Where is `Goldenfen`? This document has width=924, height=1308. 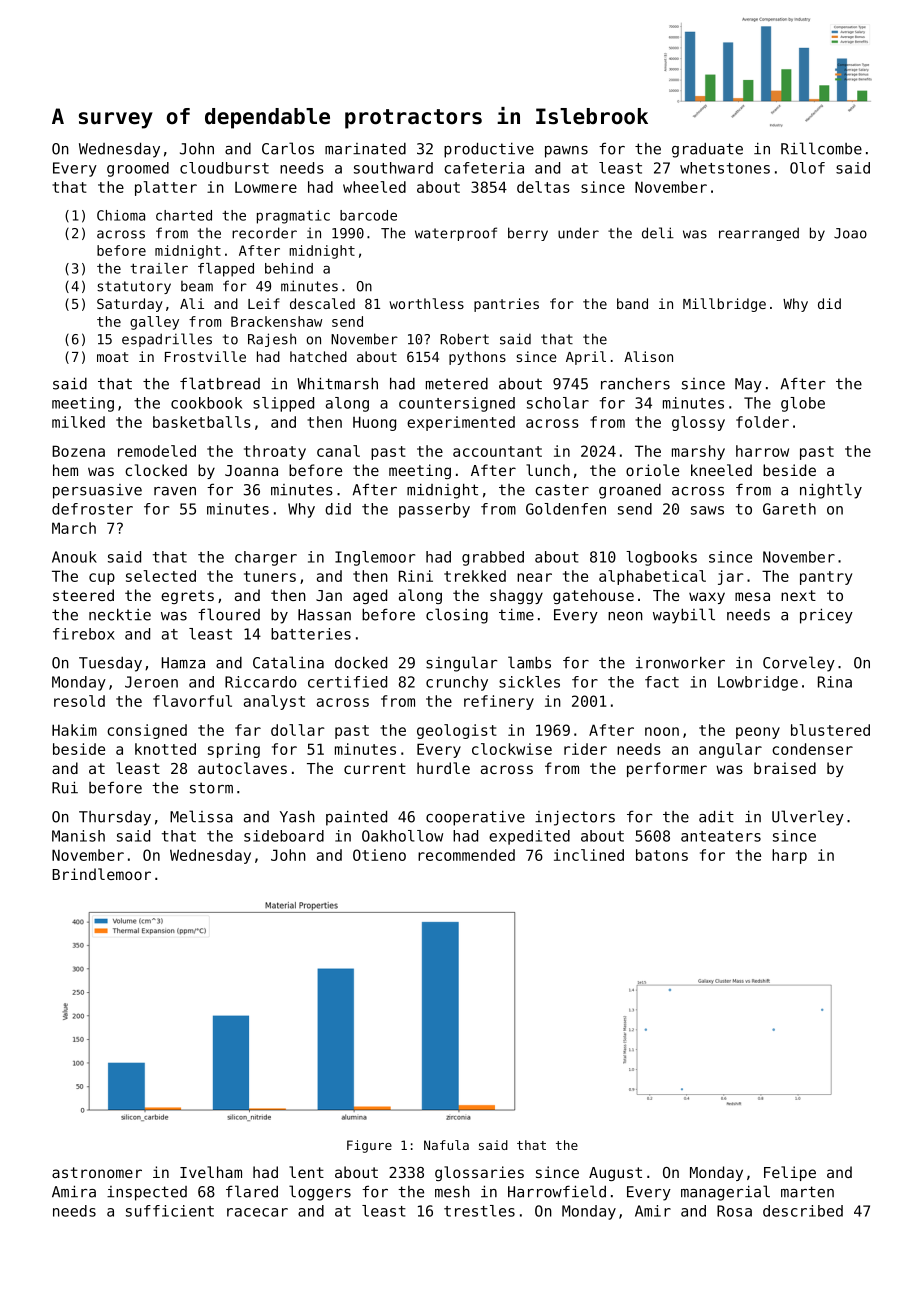 Goldenfen is located at coordinates (566, 509).
